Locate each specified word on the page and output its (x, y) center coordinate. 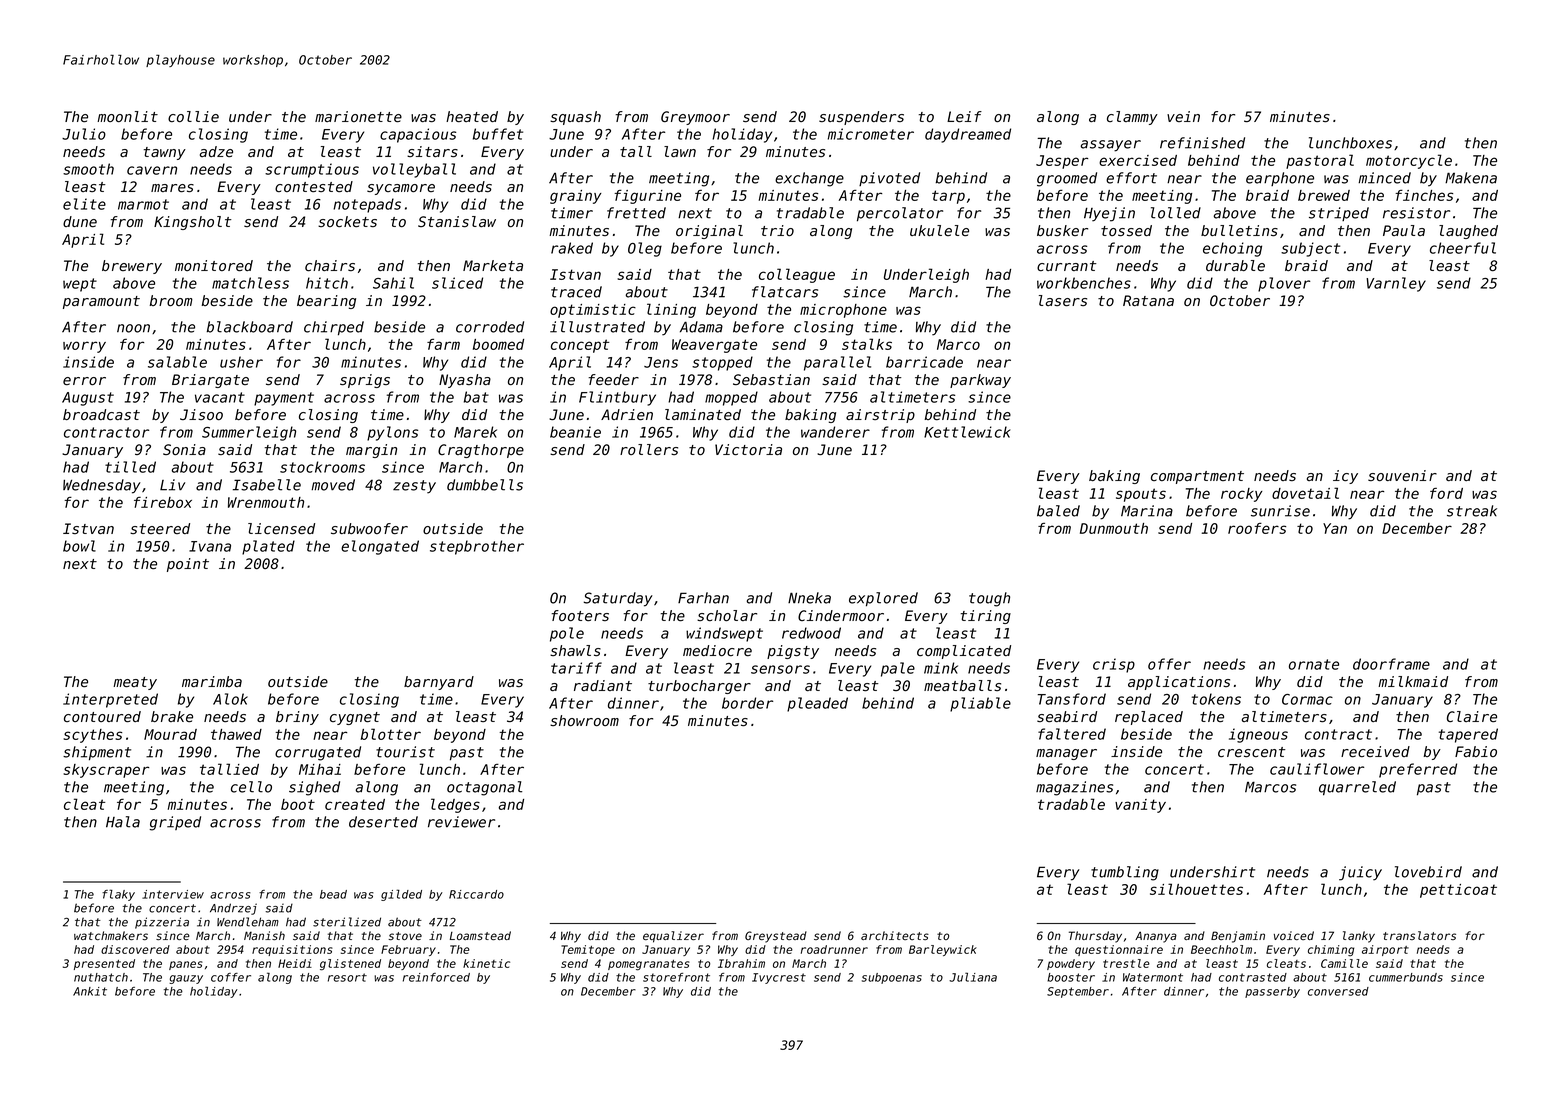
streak (1472, 511)
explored (883, 599)
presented (104, 964)
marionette (358, 117)
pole (567, 634)
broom (171, 300)
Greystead (776, 937)
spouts (1141, 495)
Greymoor (695, 118)
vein (1183, 116)
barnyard (439, 683)
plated (268, 547)
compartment (1197, 477)
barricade (924, 362)
